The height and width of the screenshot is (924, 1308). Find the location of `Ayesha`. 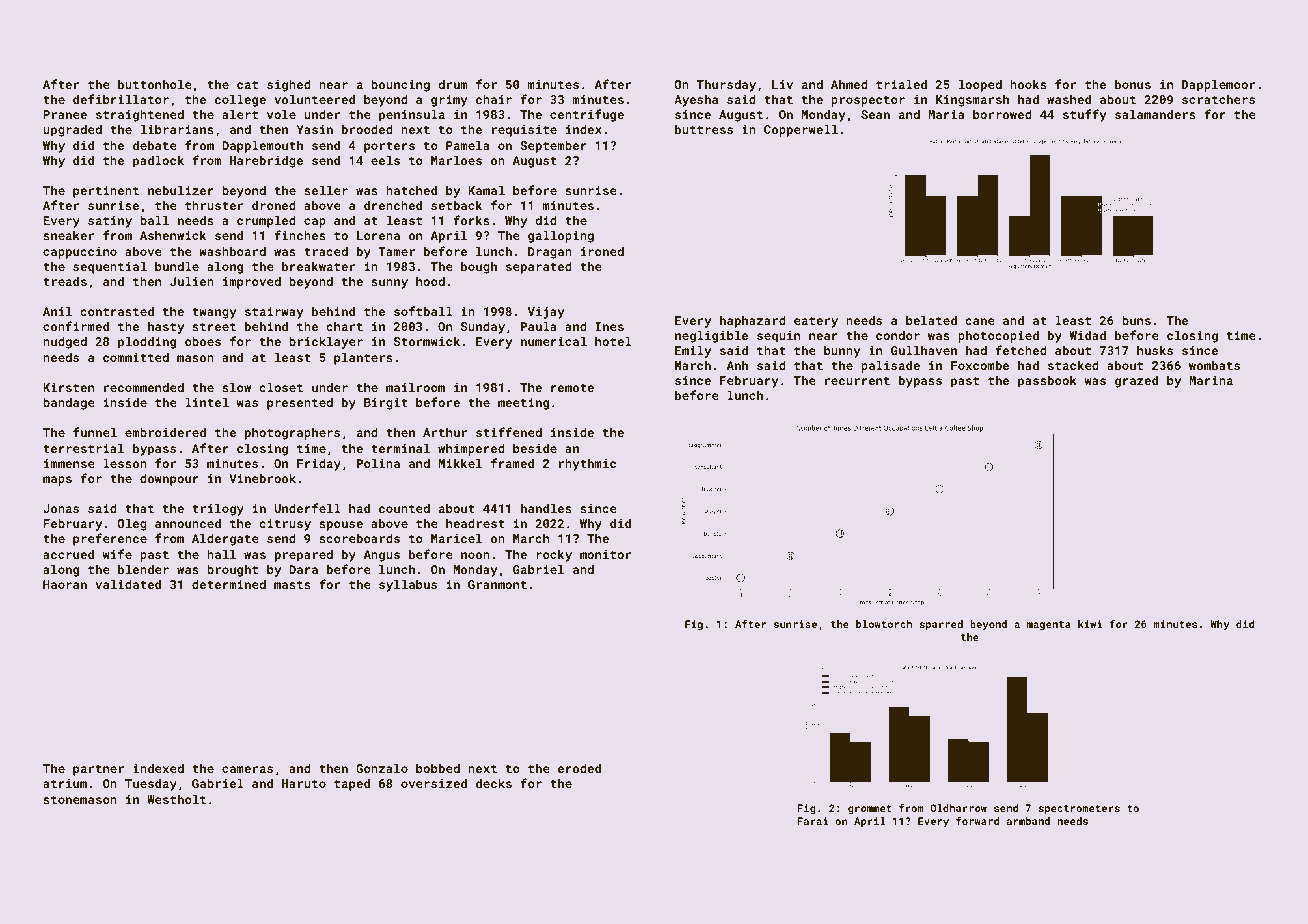

Ayesha is located at coordinates (696, 100).
